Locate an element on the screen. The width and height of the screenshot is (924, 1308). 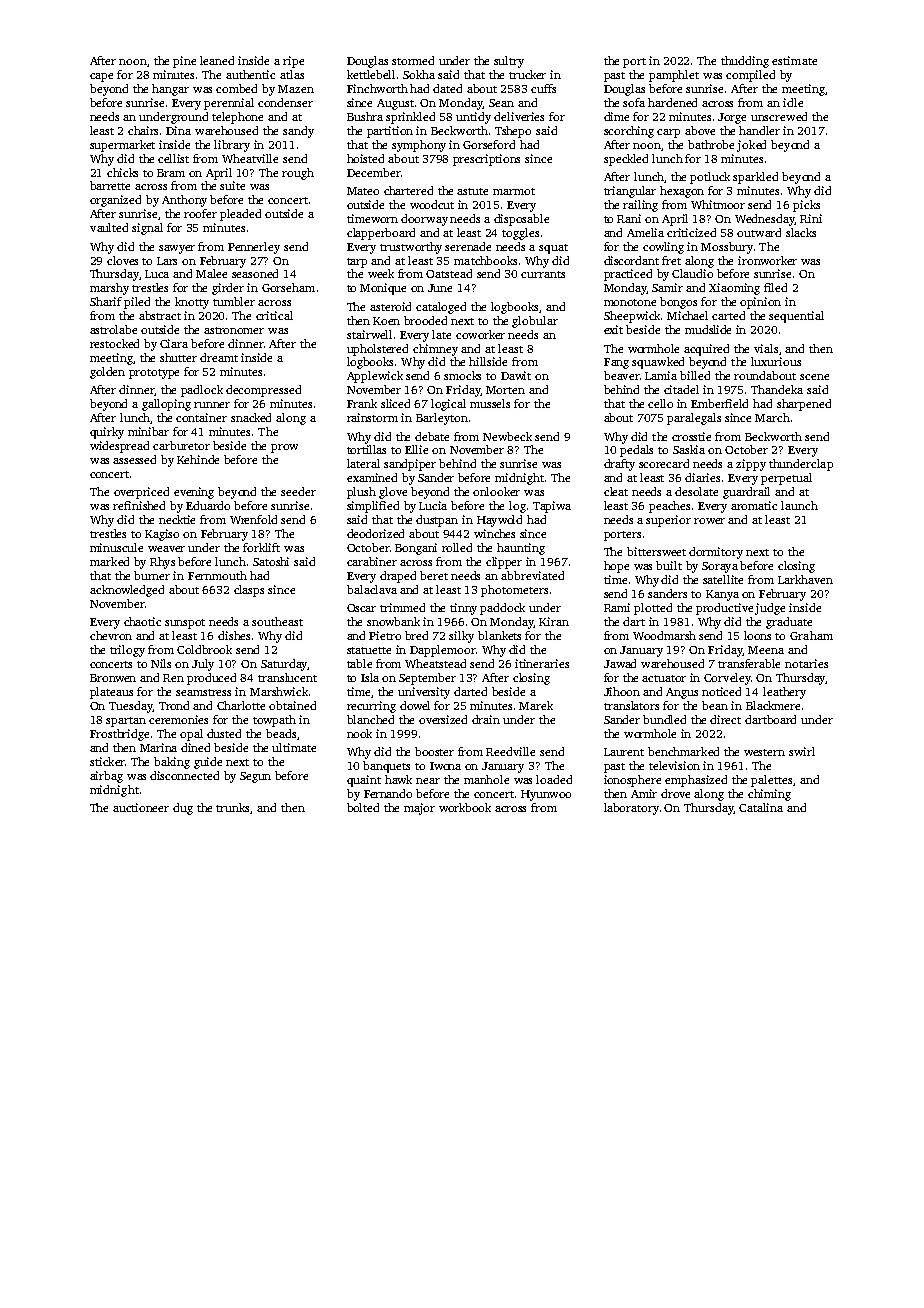
minuscule is located at coordinates (116, 547).
